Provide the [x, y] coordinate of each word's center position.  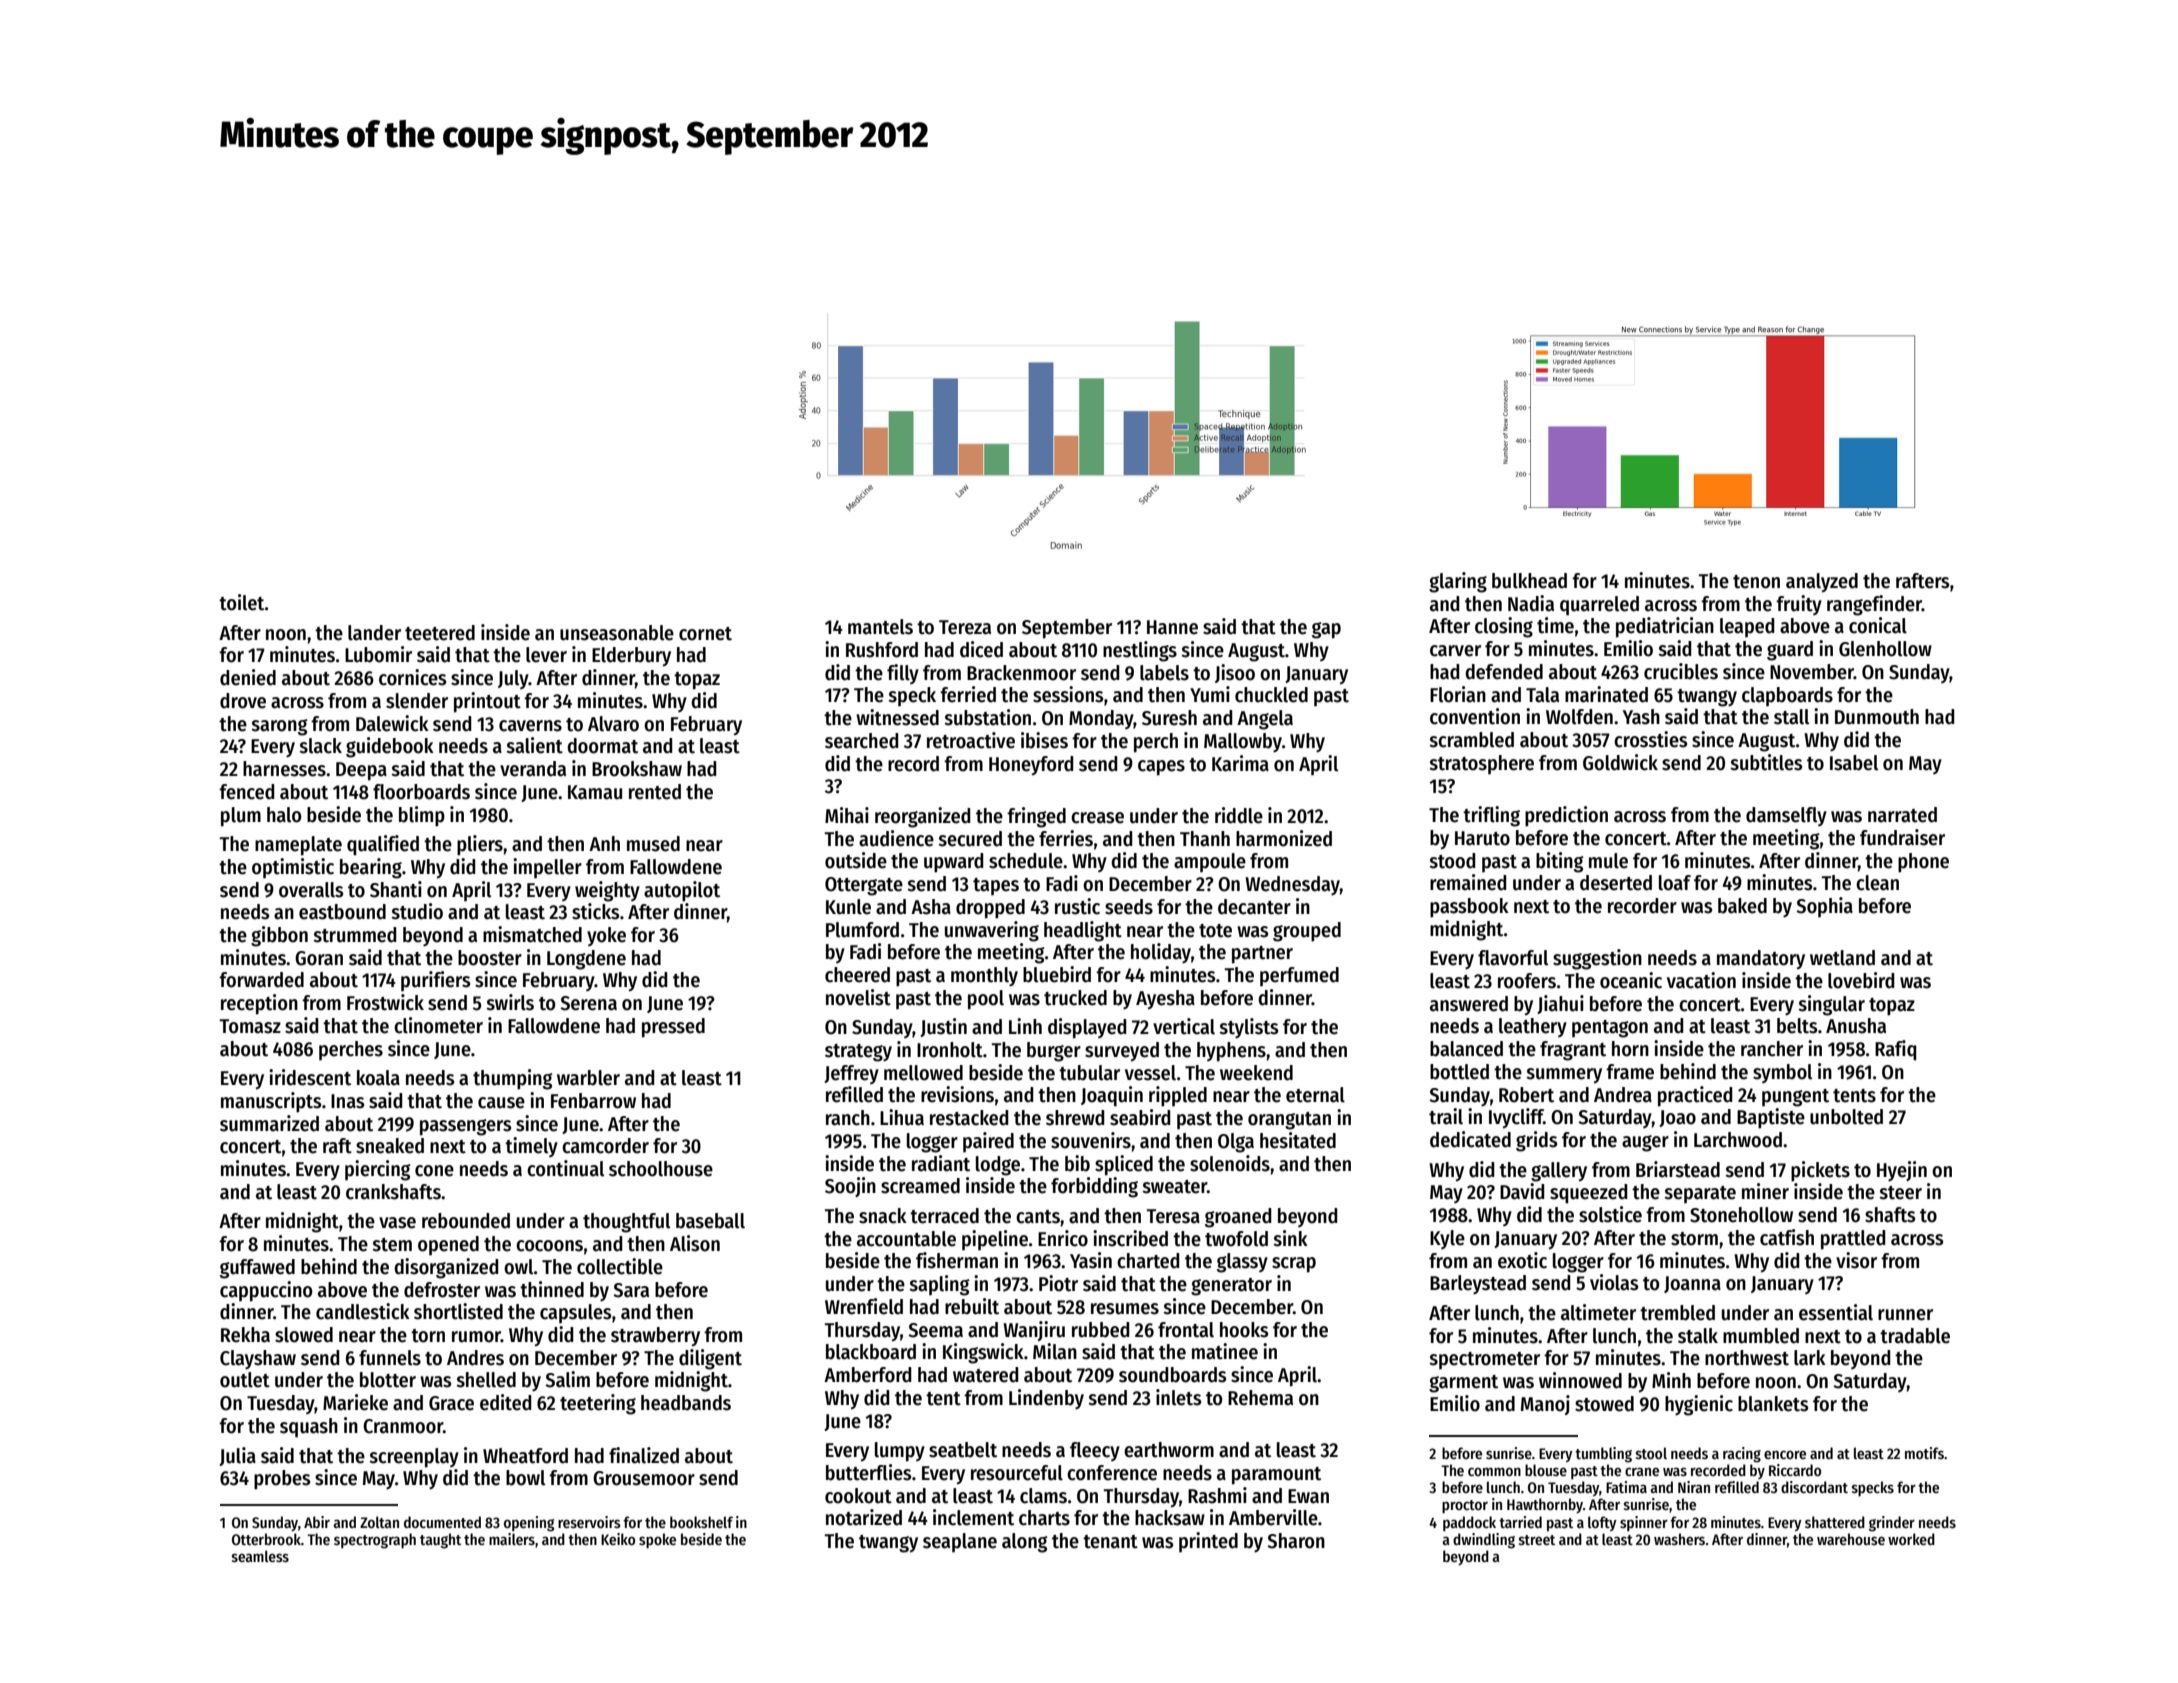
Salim [567, 1379]
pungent [1795, 1098]
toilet [241, 602]
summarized [269, 1123]
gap [1326, 630]
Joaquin [1112, 1096]
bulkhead [1529, 581]
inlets [1178, 1397]
